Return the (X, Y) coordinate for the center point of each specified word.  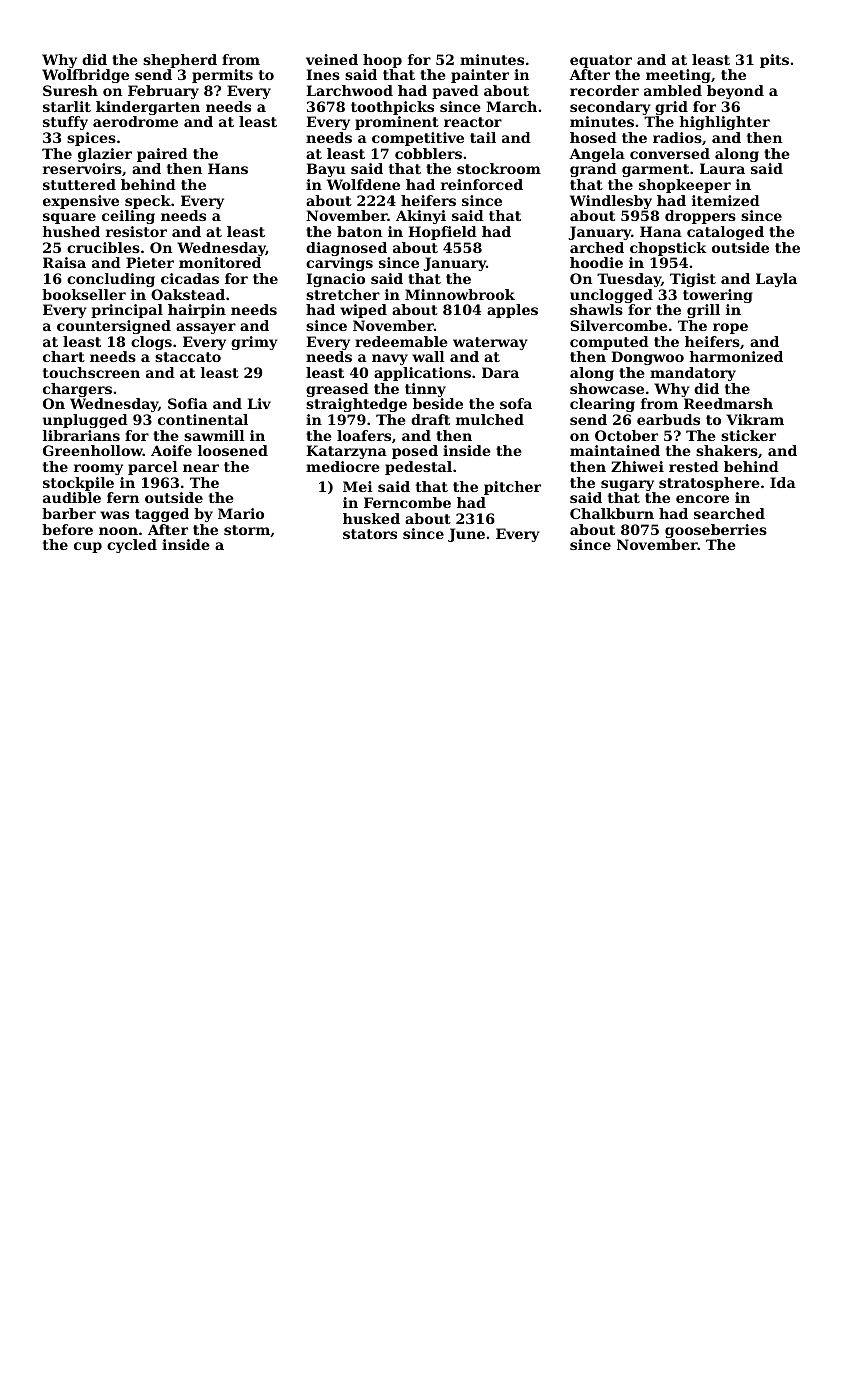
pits (774, 61)
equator (601, 61)
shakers (727, 450)
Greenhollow (93, 450)
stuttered (79, 184)
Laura (722, 168)
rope (730, 328)
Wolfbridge (85, 76)
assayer (206, 328)
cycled (132, 546)
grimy (254, 343)
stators (370, 534)
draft (430, 419)
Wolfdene (363, 184)
